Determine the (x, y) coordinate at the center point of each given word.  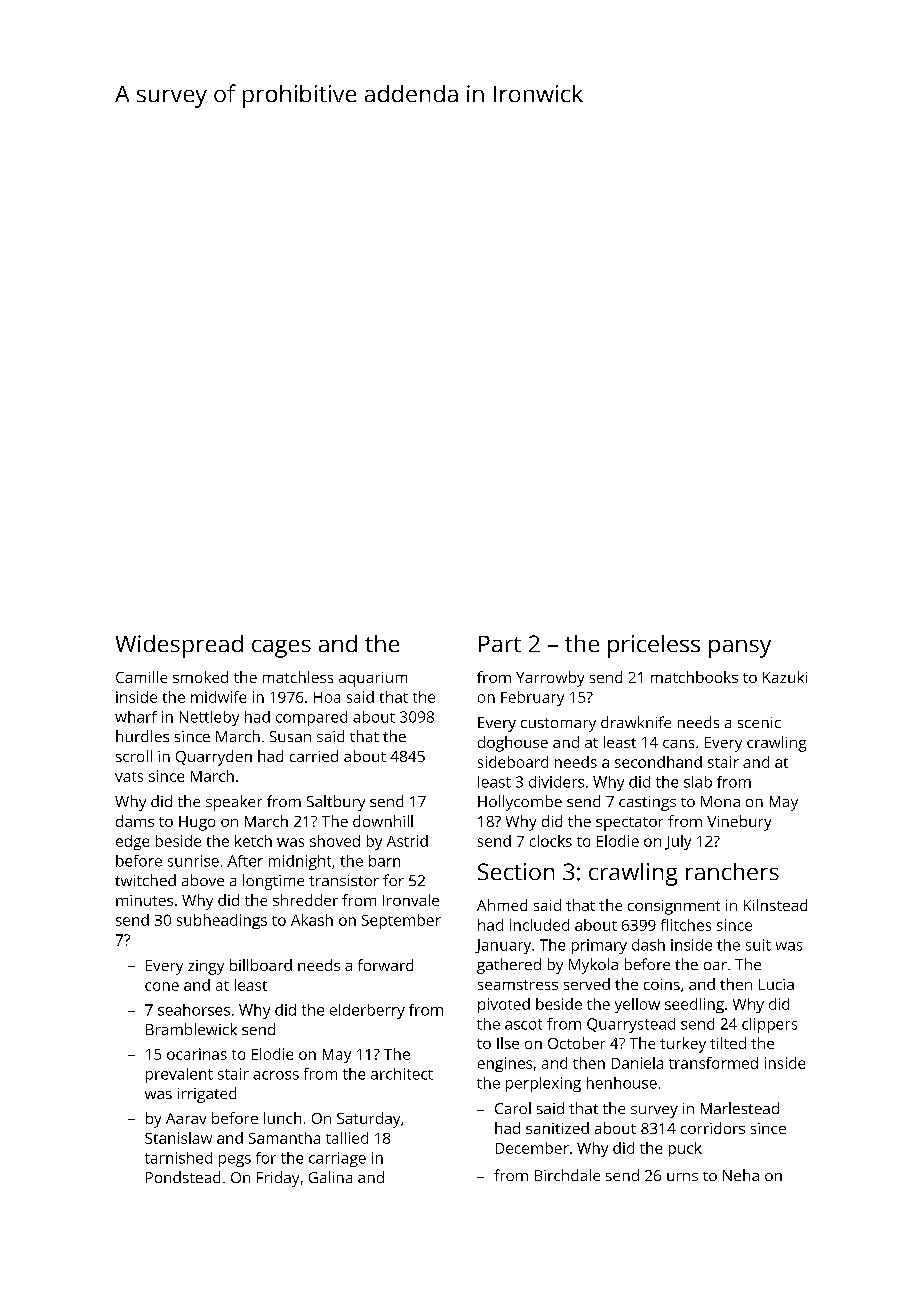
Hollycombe (520, 803)
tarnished (178, 1158)
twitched (145, 880)
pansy (740, 649)
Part (500, 644)
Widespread (179, 646)
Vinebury (739, 823)
